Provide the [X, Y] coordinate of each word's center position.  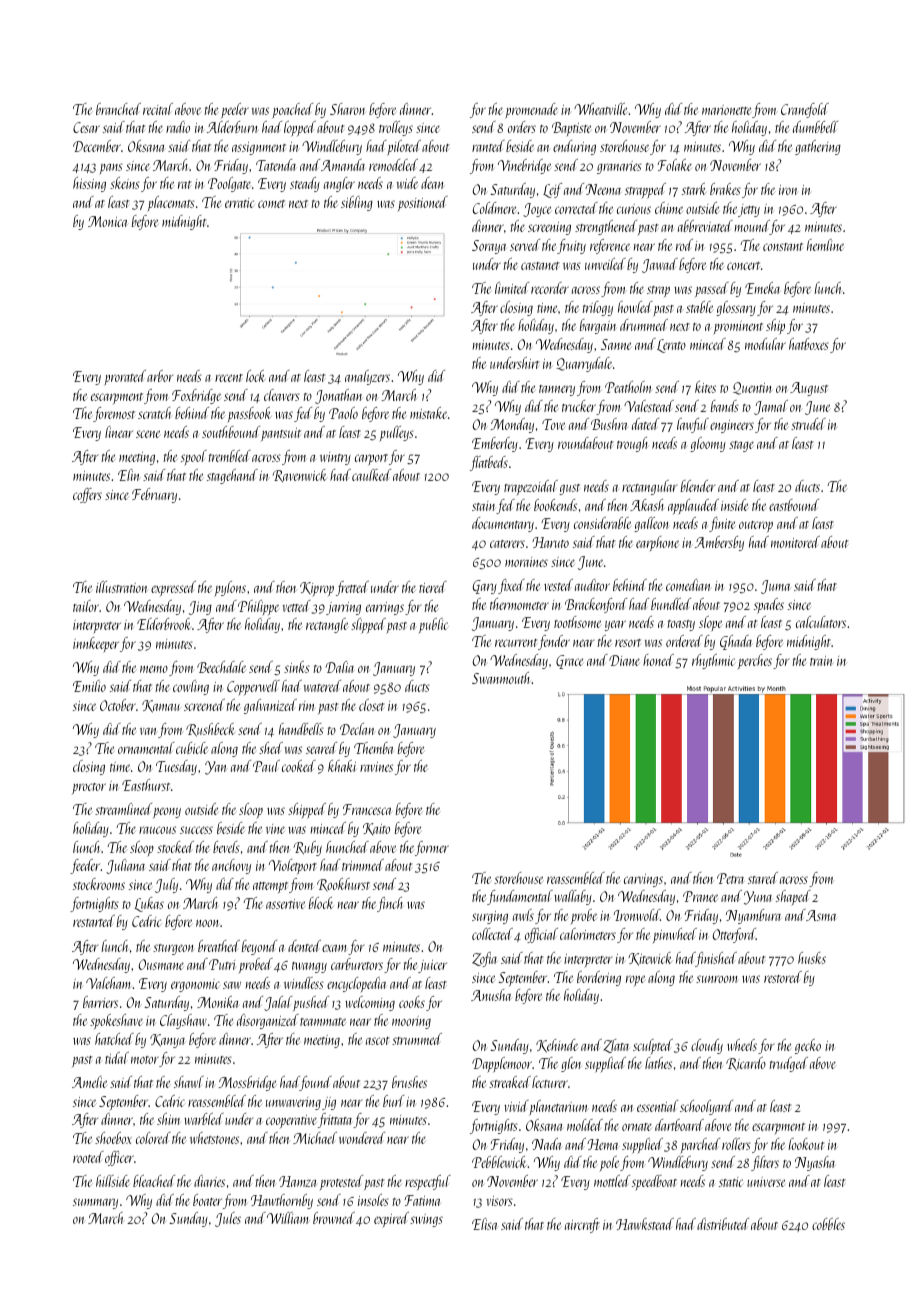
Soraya [489, 247]
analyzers [367, 377]
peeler [235, 110]
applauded [693, 507]
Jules [228, 1219]
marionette [726, 110]
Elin [128, 475]
